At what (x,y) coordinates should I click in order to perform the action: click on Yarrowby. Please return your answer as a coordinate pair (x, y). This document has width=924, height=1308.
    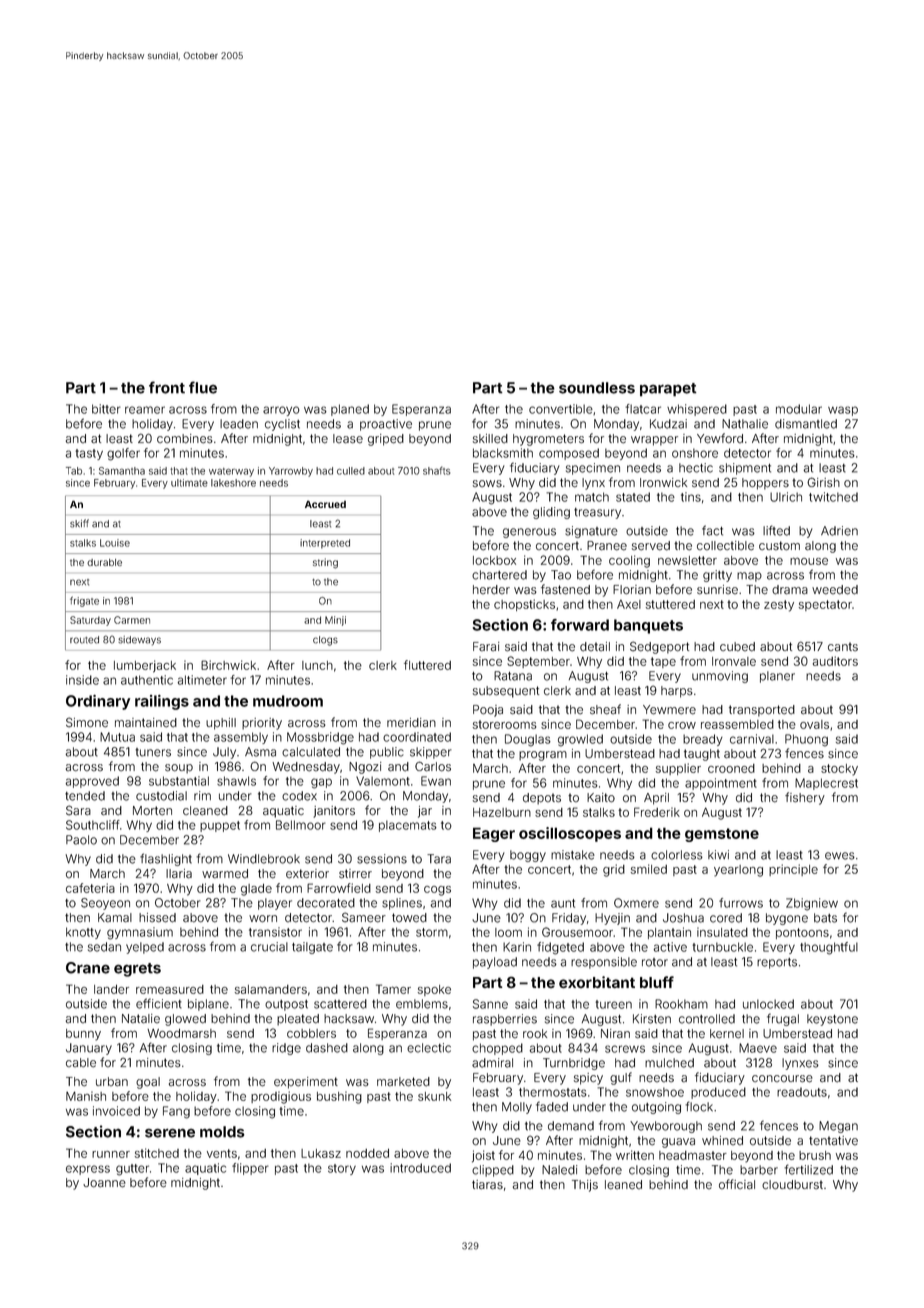
    Looking at the image, I should click on (291, 472).
